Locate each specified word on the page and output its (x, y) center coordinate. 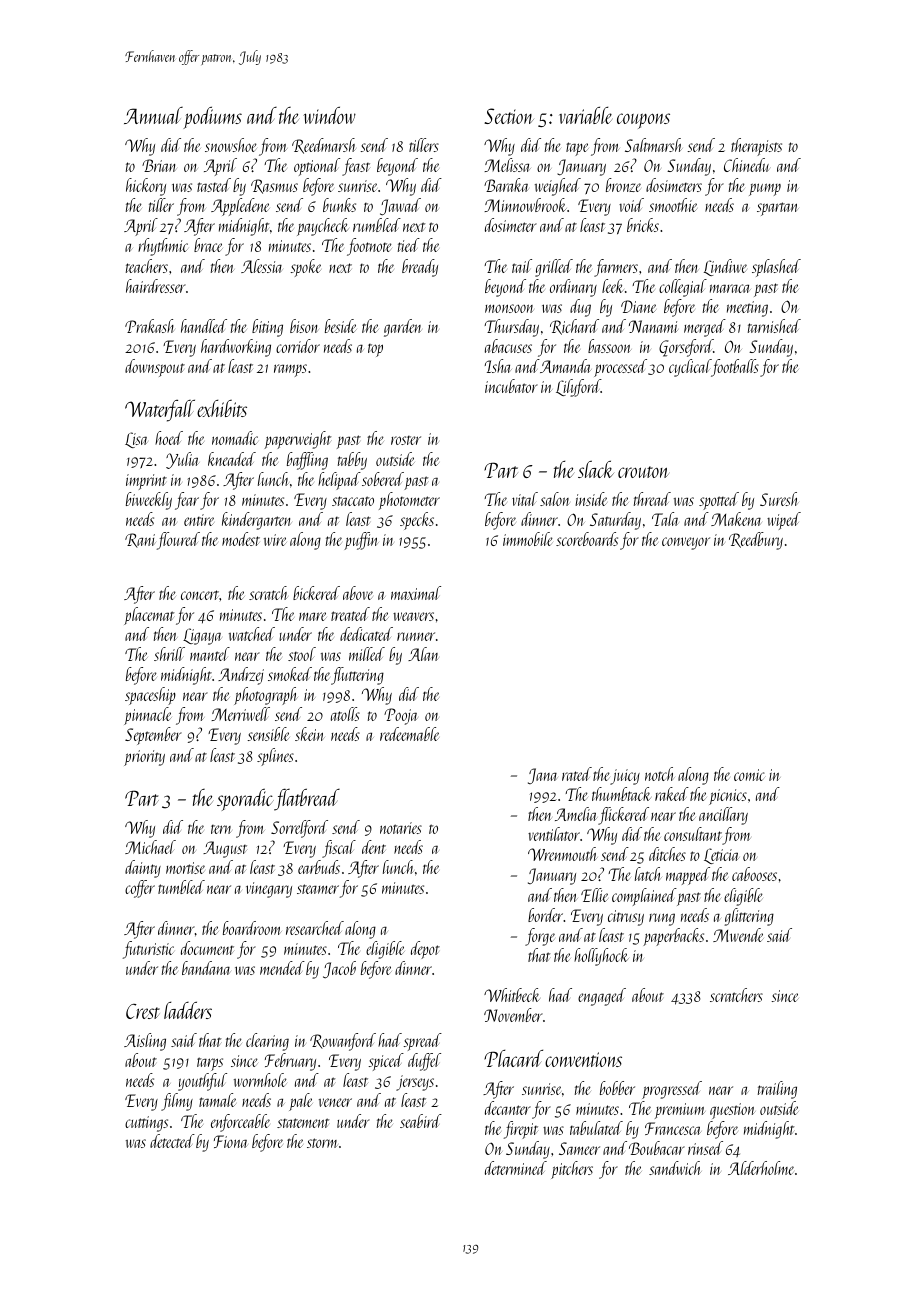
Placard (513, 1058)
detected (172, 1141)
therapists (756, 147)
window (329, 115)
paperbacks (673, 937)
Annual (153, 115)
